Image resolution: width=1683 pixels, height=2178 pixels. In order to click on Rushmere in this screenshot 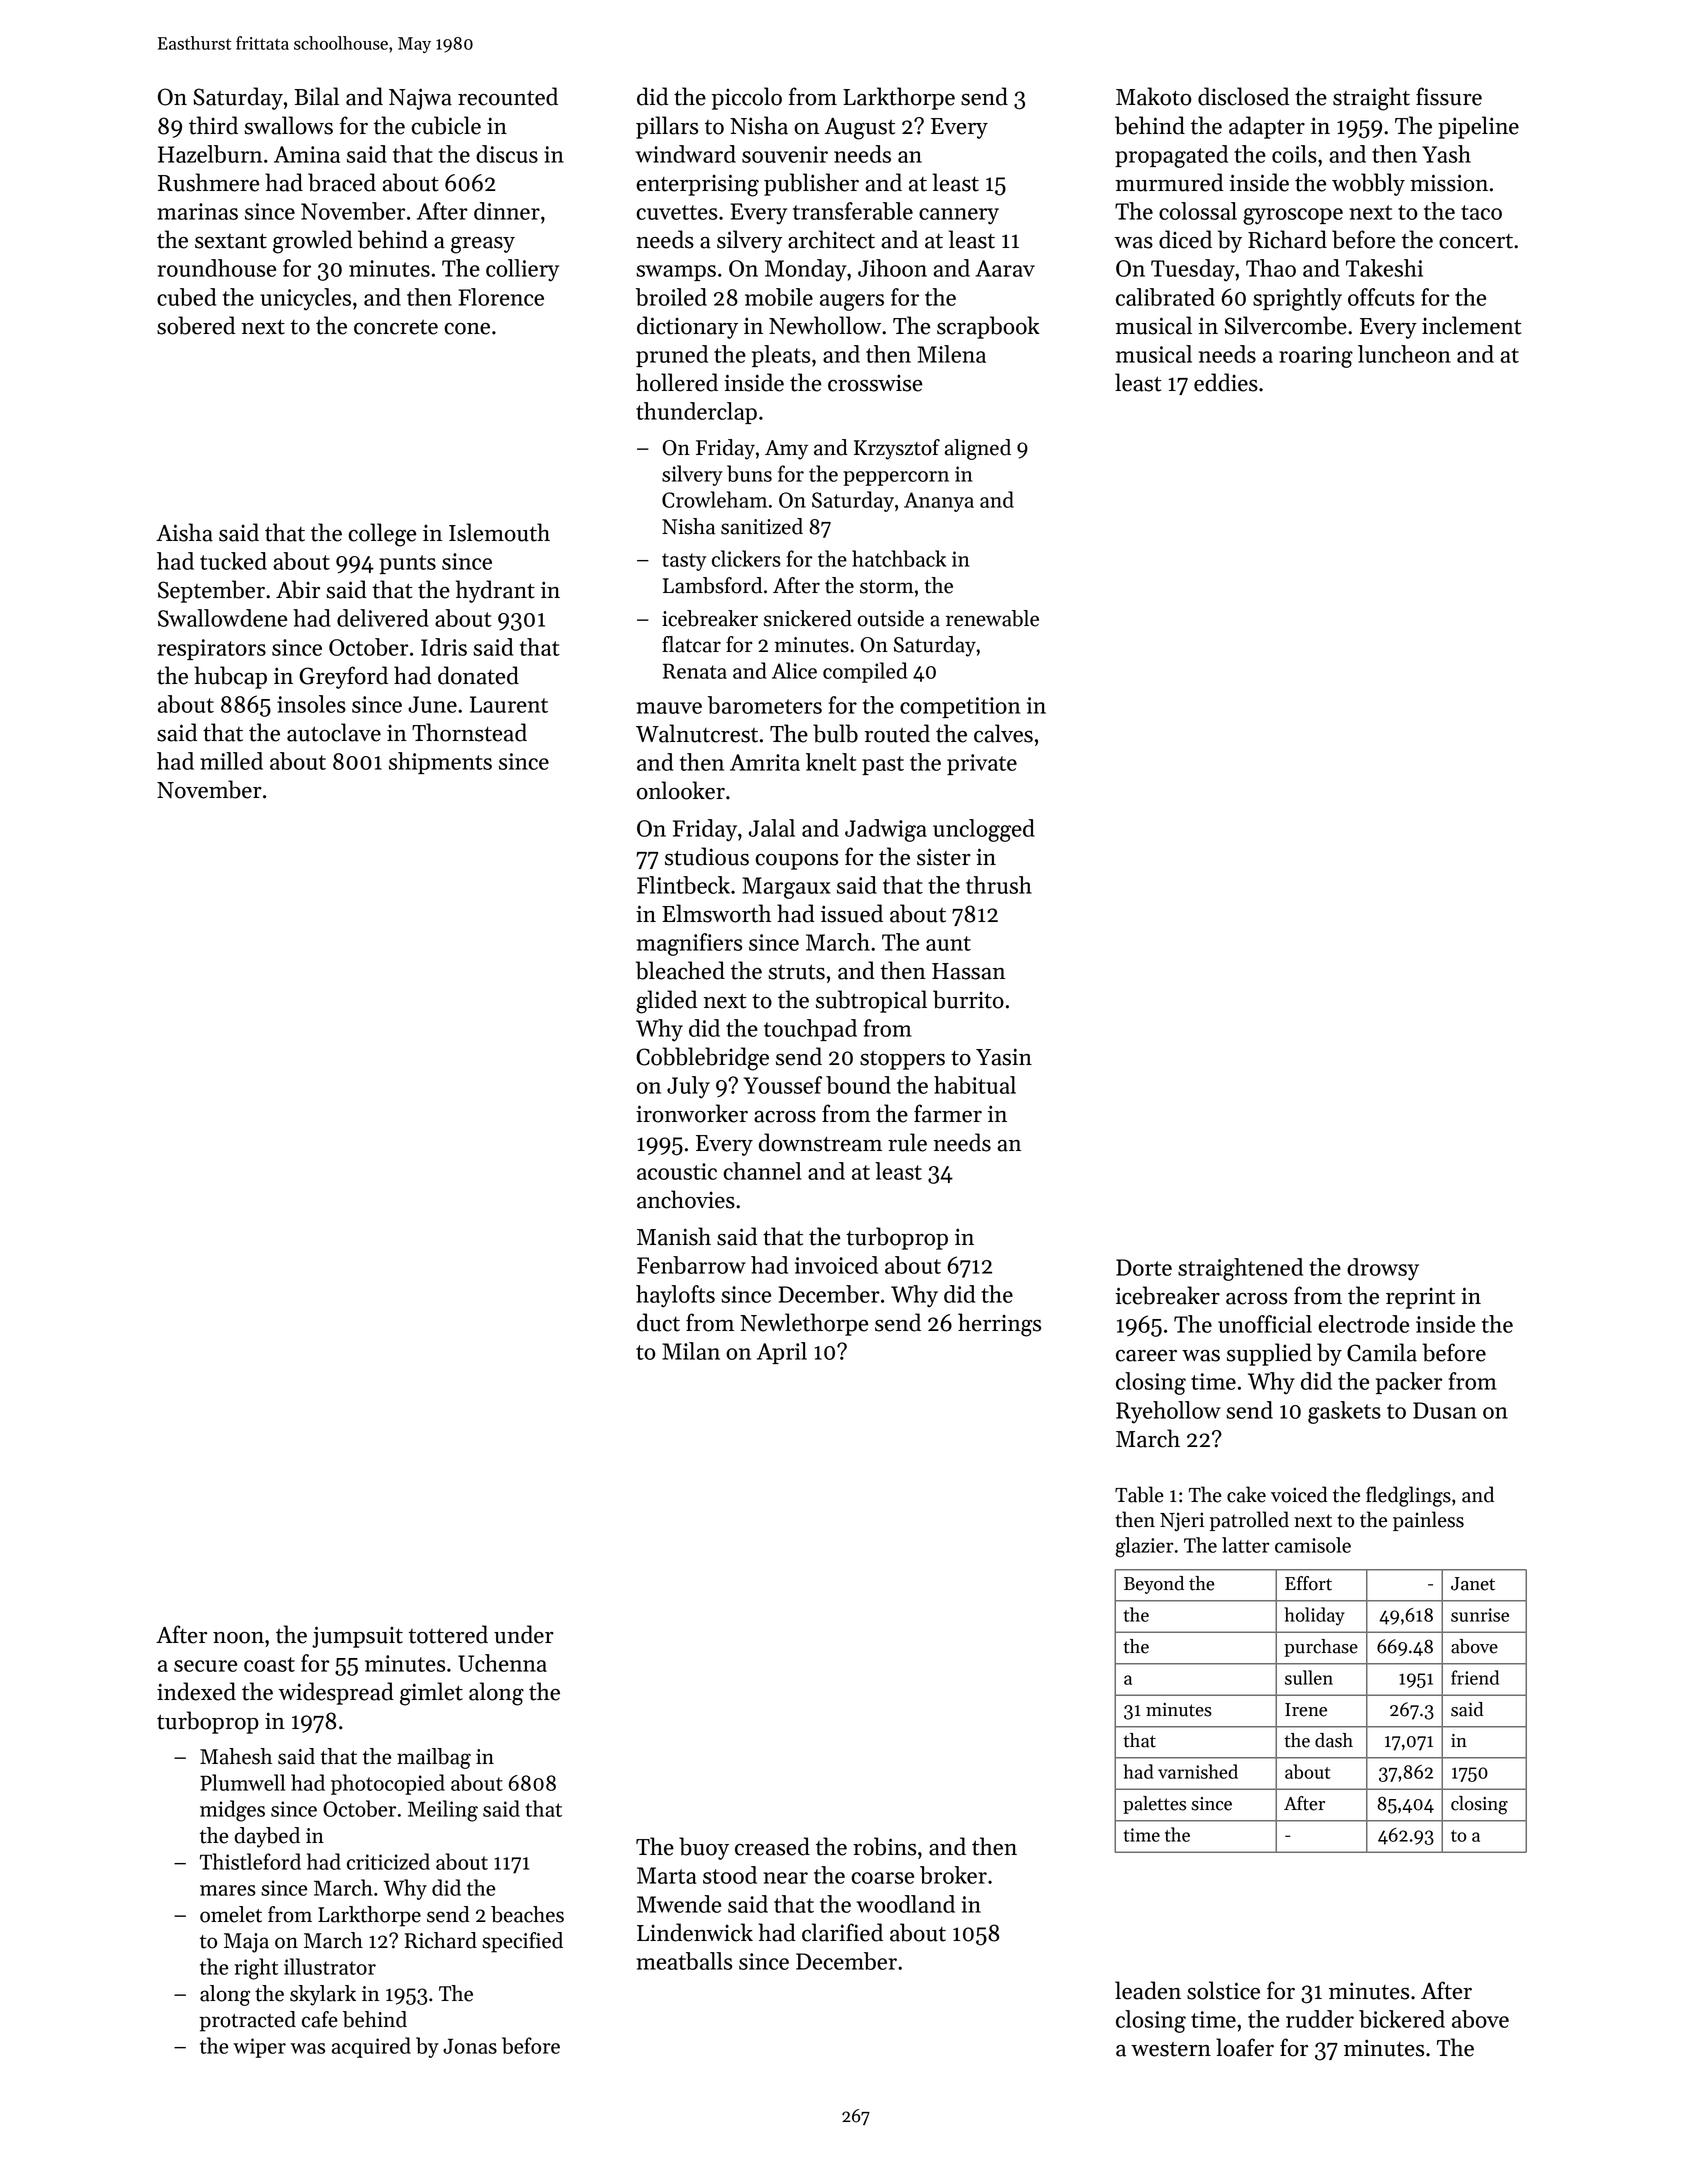, I will do `click(208, 182)`.
